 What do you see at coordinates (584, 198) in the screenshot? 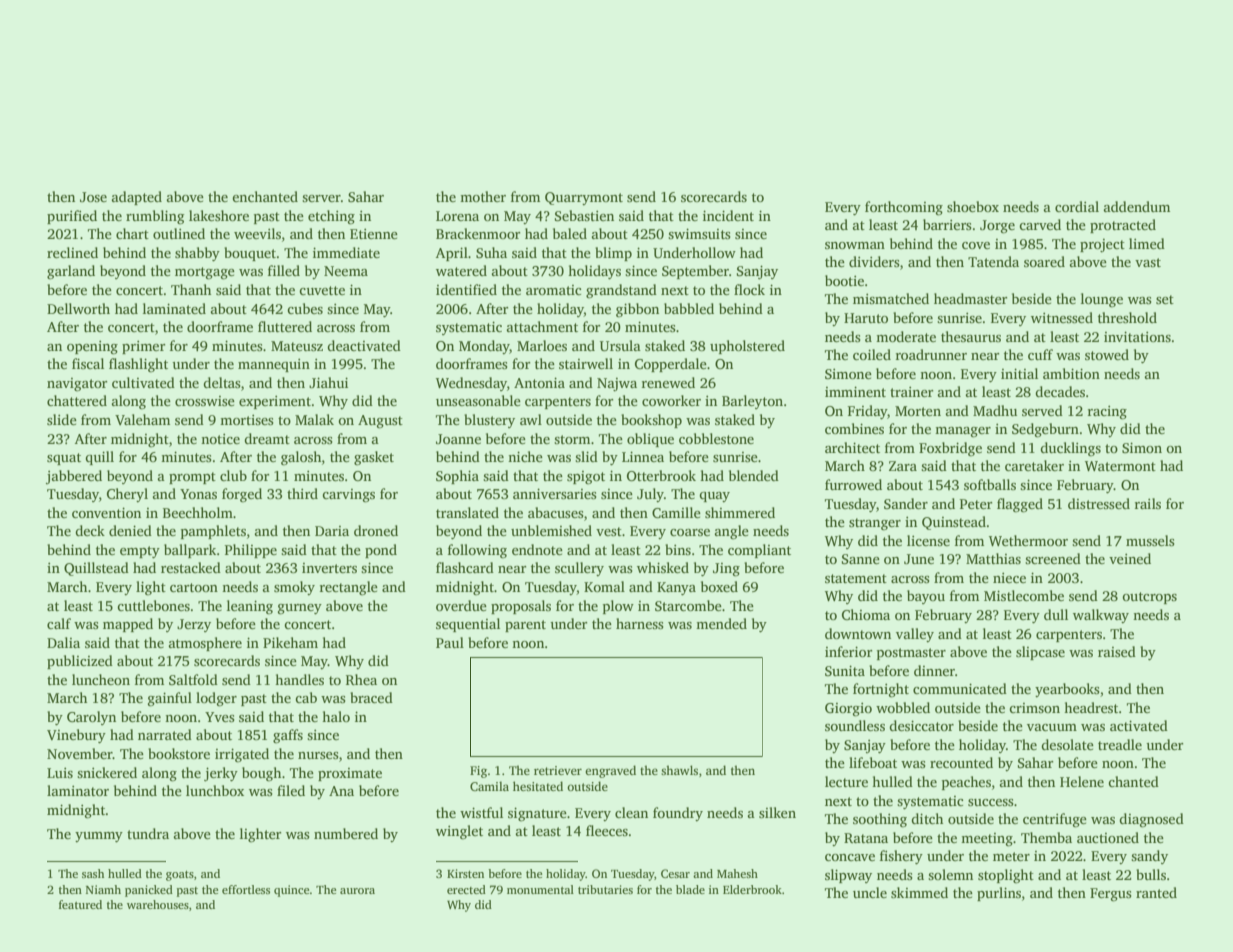
I see `Quarrymont` at bounding box center [584, 198].
